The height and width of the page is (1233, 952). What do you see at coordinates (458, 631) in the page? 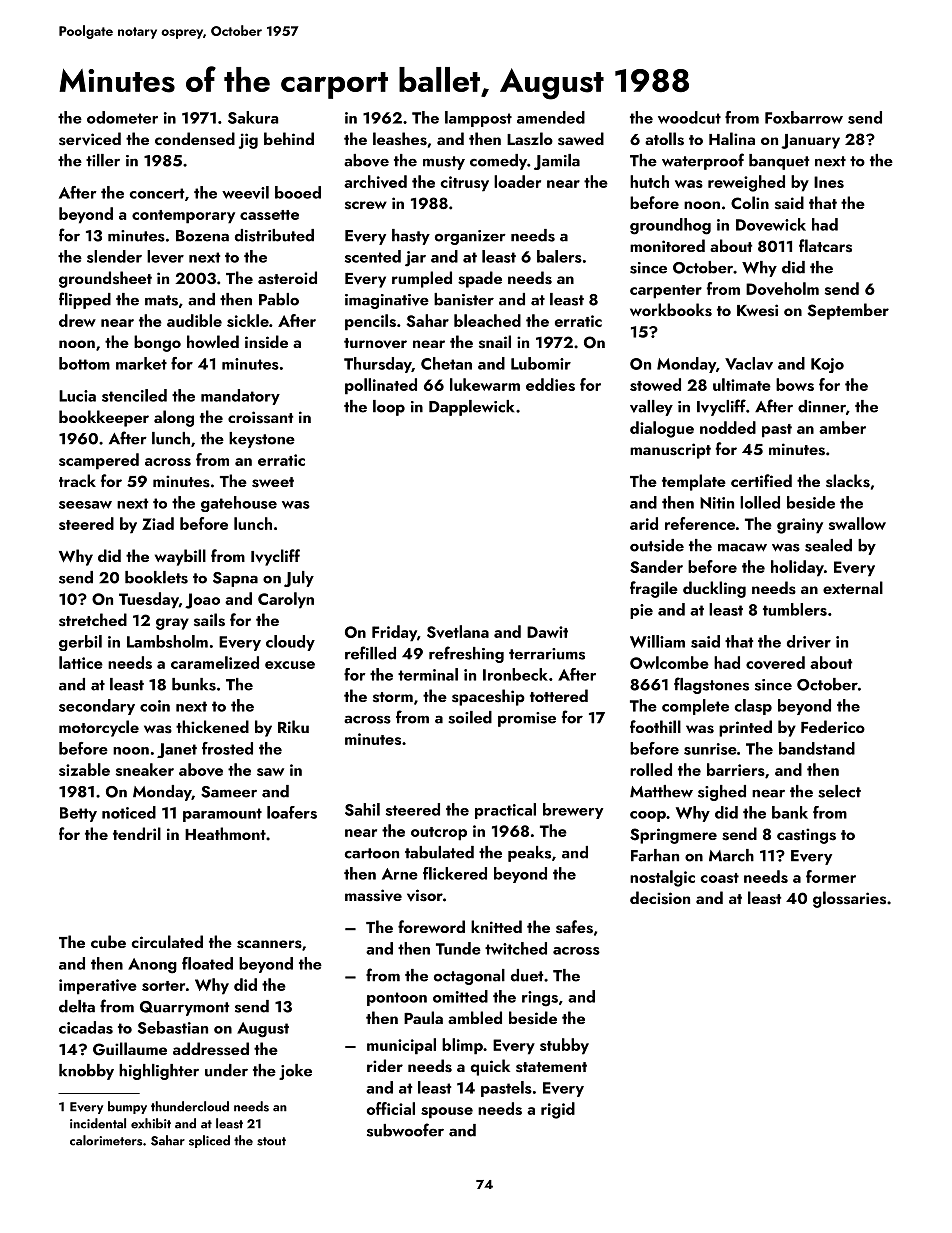
I see `Svetlana` at bounding box center [458, 631].
